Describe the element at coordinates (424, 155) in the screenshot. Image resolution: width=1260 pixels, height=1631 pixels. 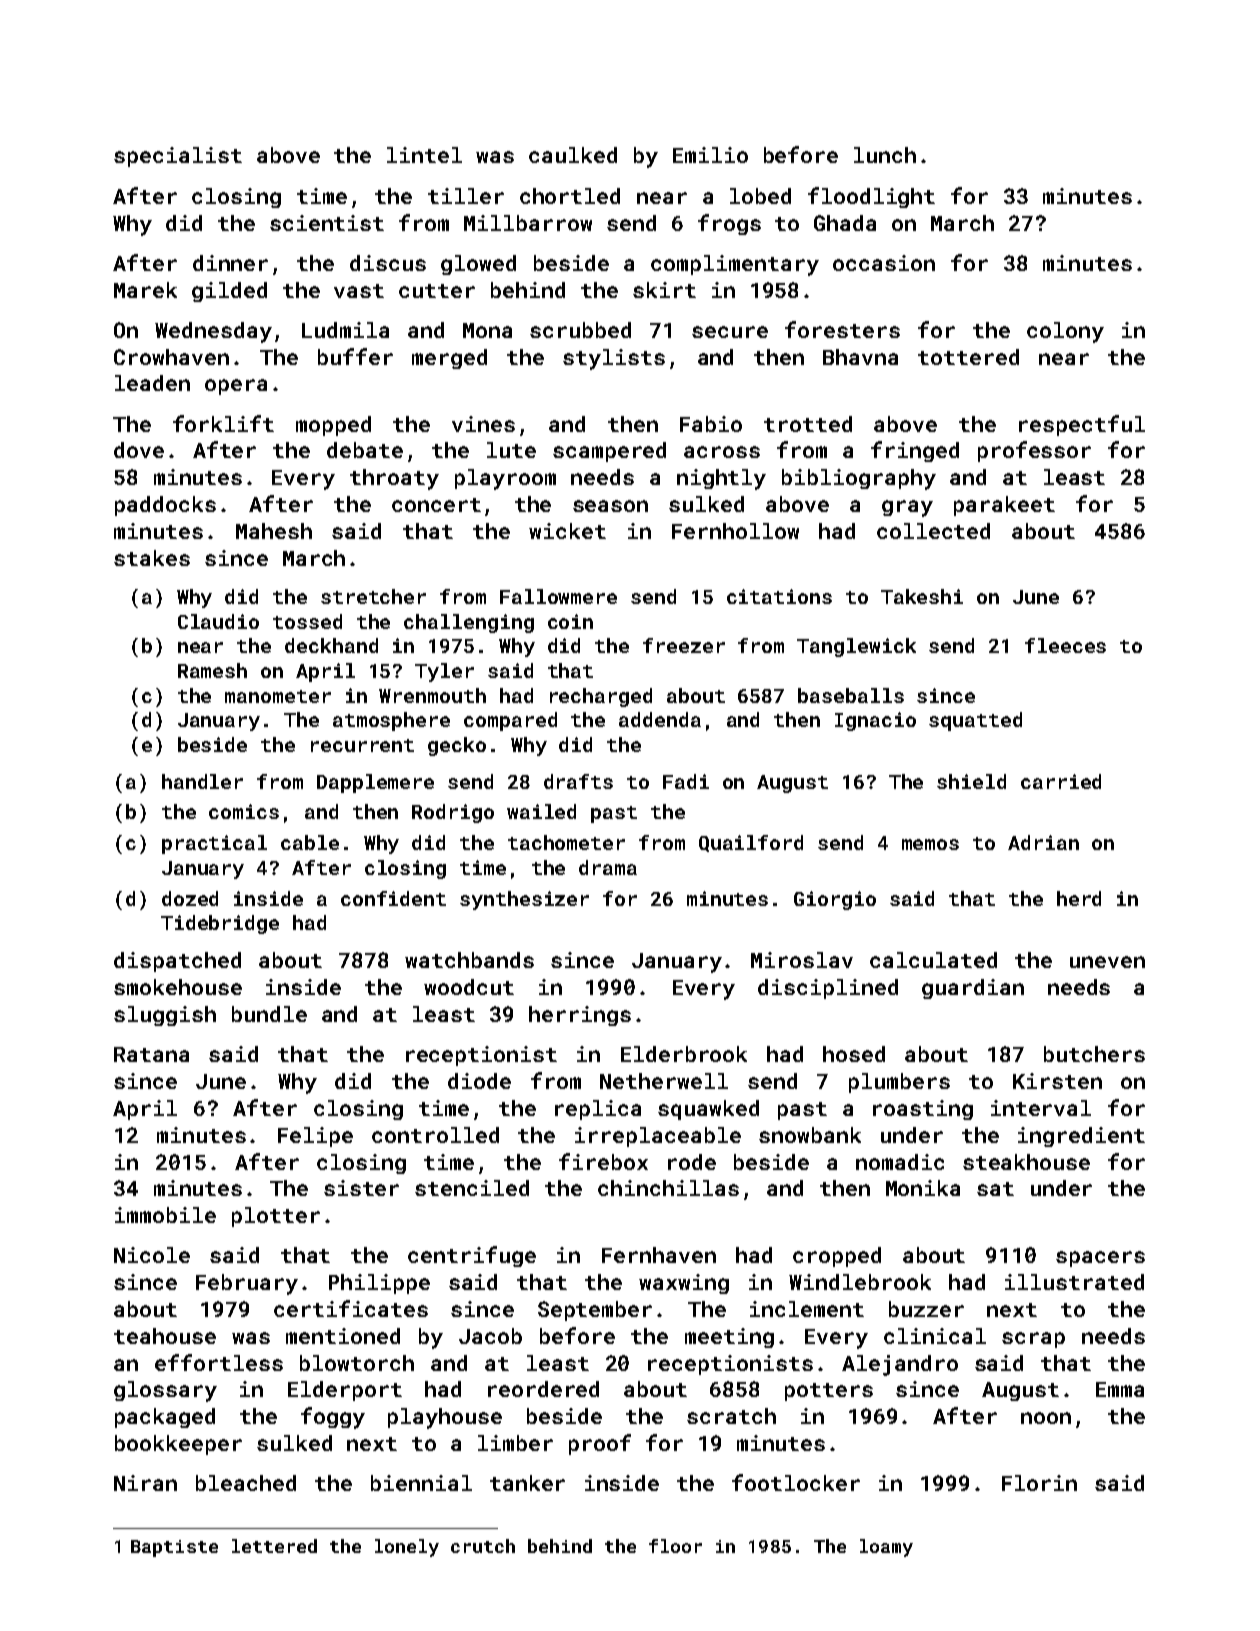
I see `lintel` at that location.
